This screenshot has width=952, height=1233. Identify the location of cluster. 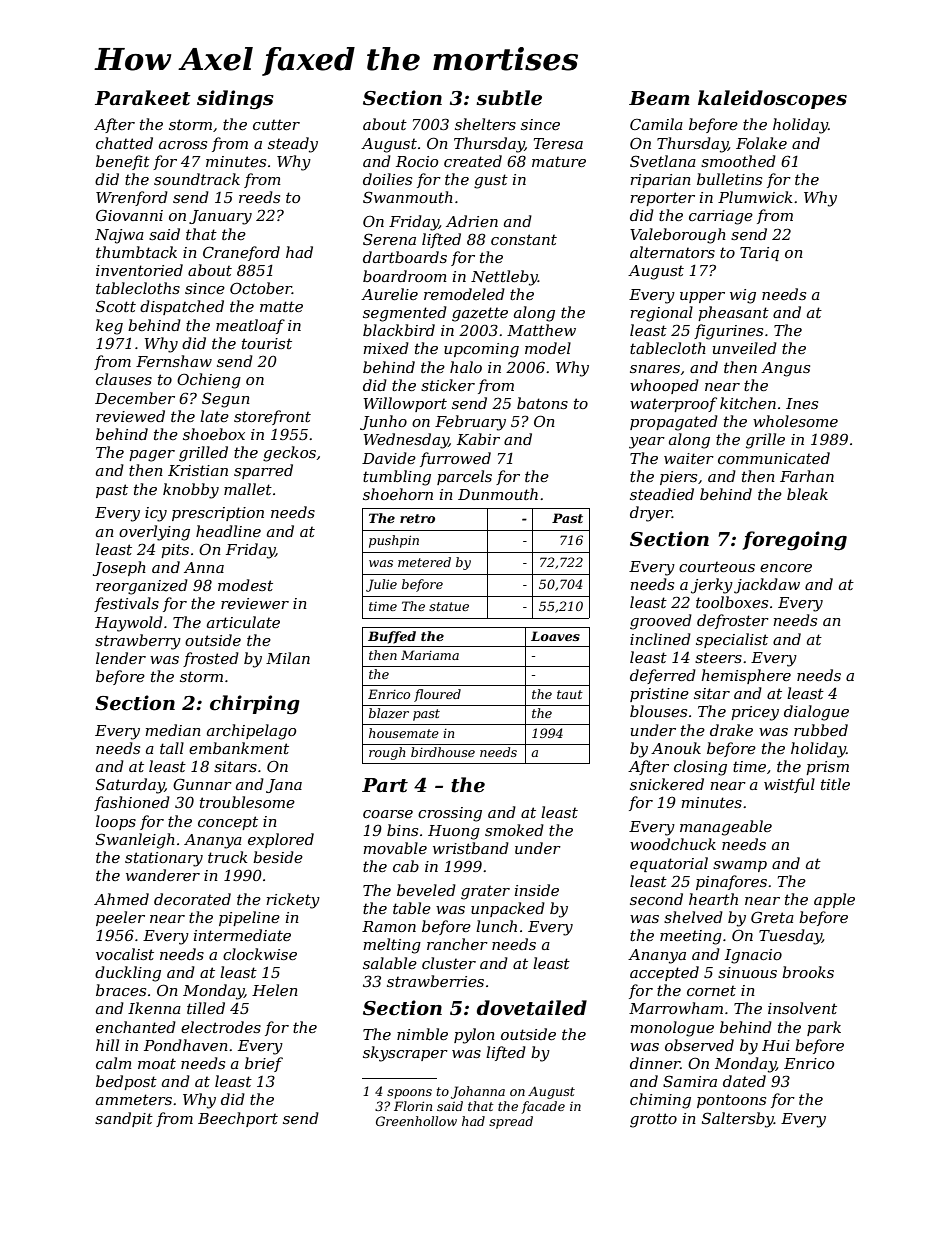
(449, 963).
